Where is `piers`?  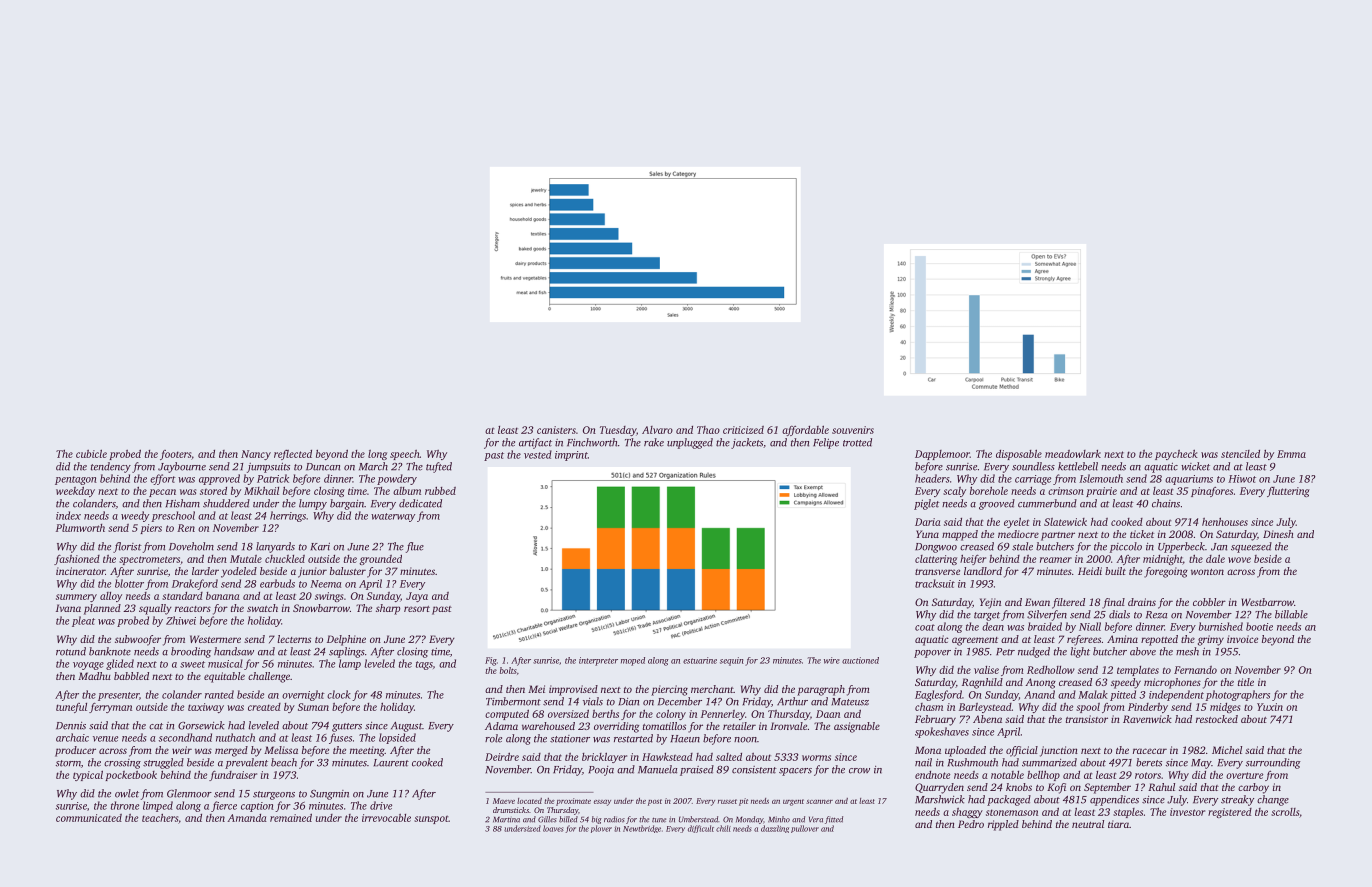
piers is located at coordinates (151, 529).
